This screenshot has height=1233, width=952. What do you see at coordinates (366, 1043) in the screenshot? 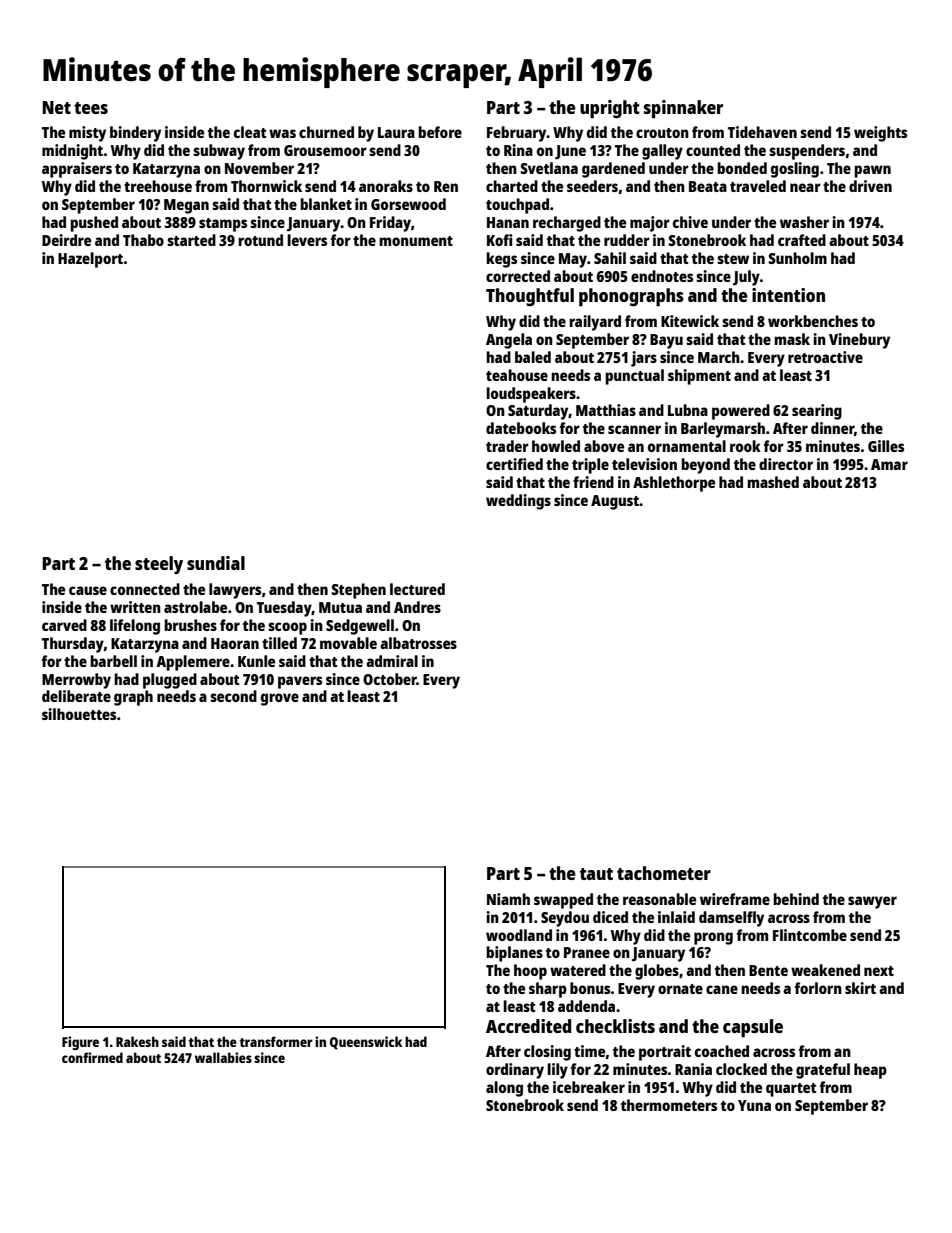
I see `Queenswick` at bounding box center [366, 1043].
